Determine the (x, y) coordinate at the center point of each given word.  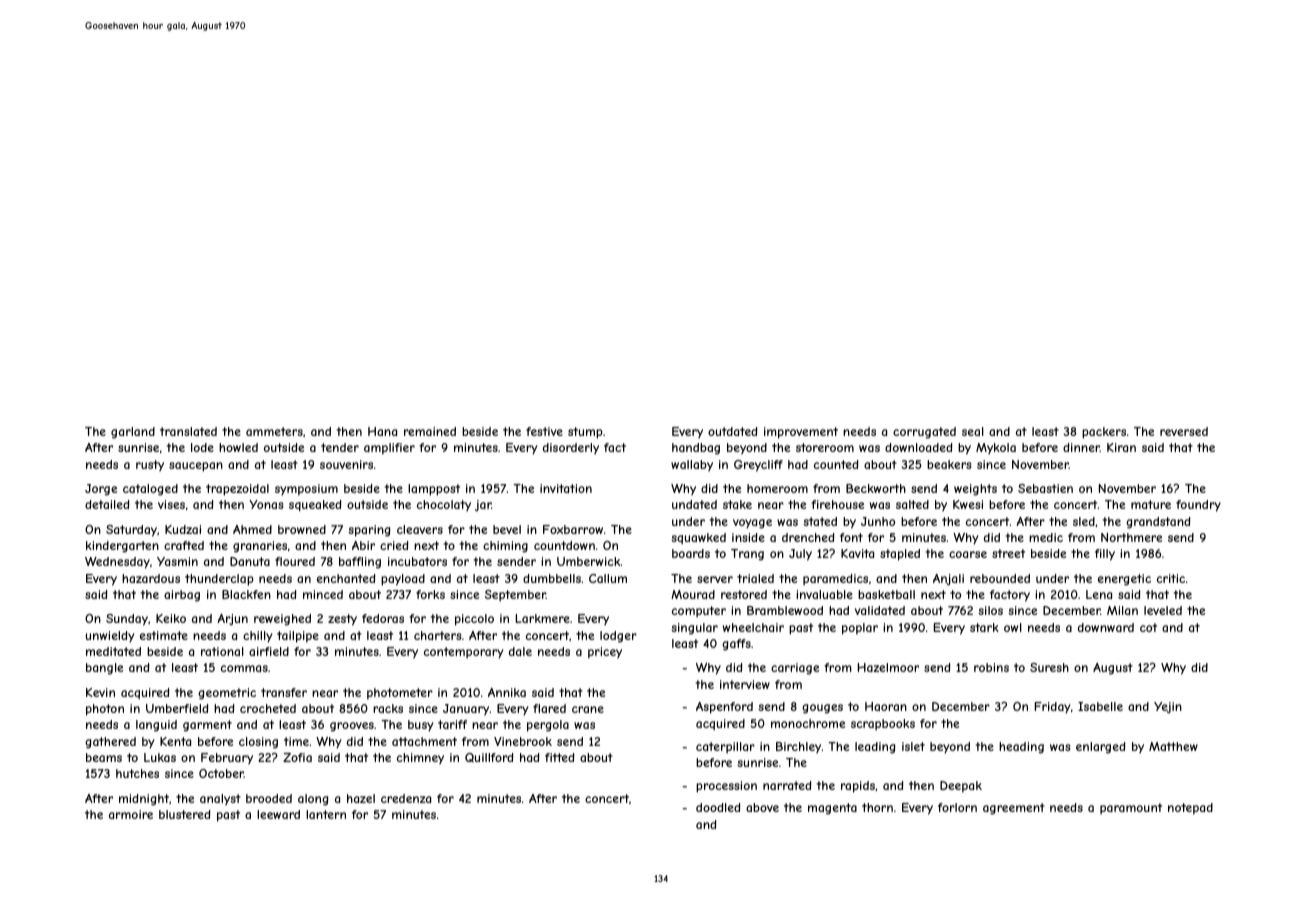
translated (188, 431)
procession (726, 787)
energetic (1124, 580)
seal (973, 431)
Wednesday (117, 563)
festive (544, 431)
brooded (269, 798)
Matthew (1173, 746)
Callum (608, 578)
